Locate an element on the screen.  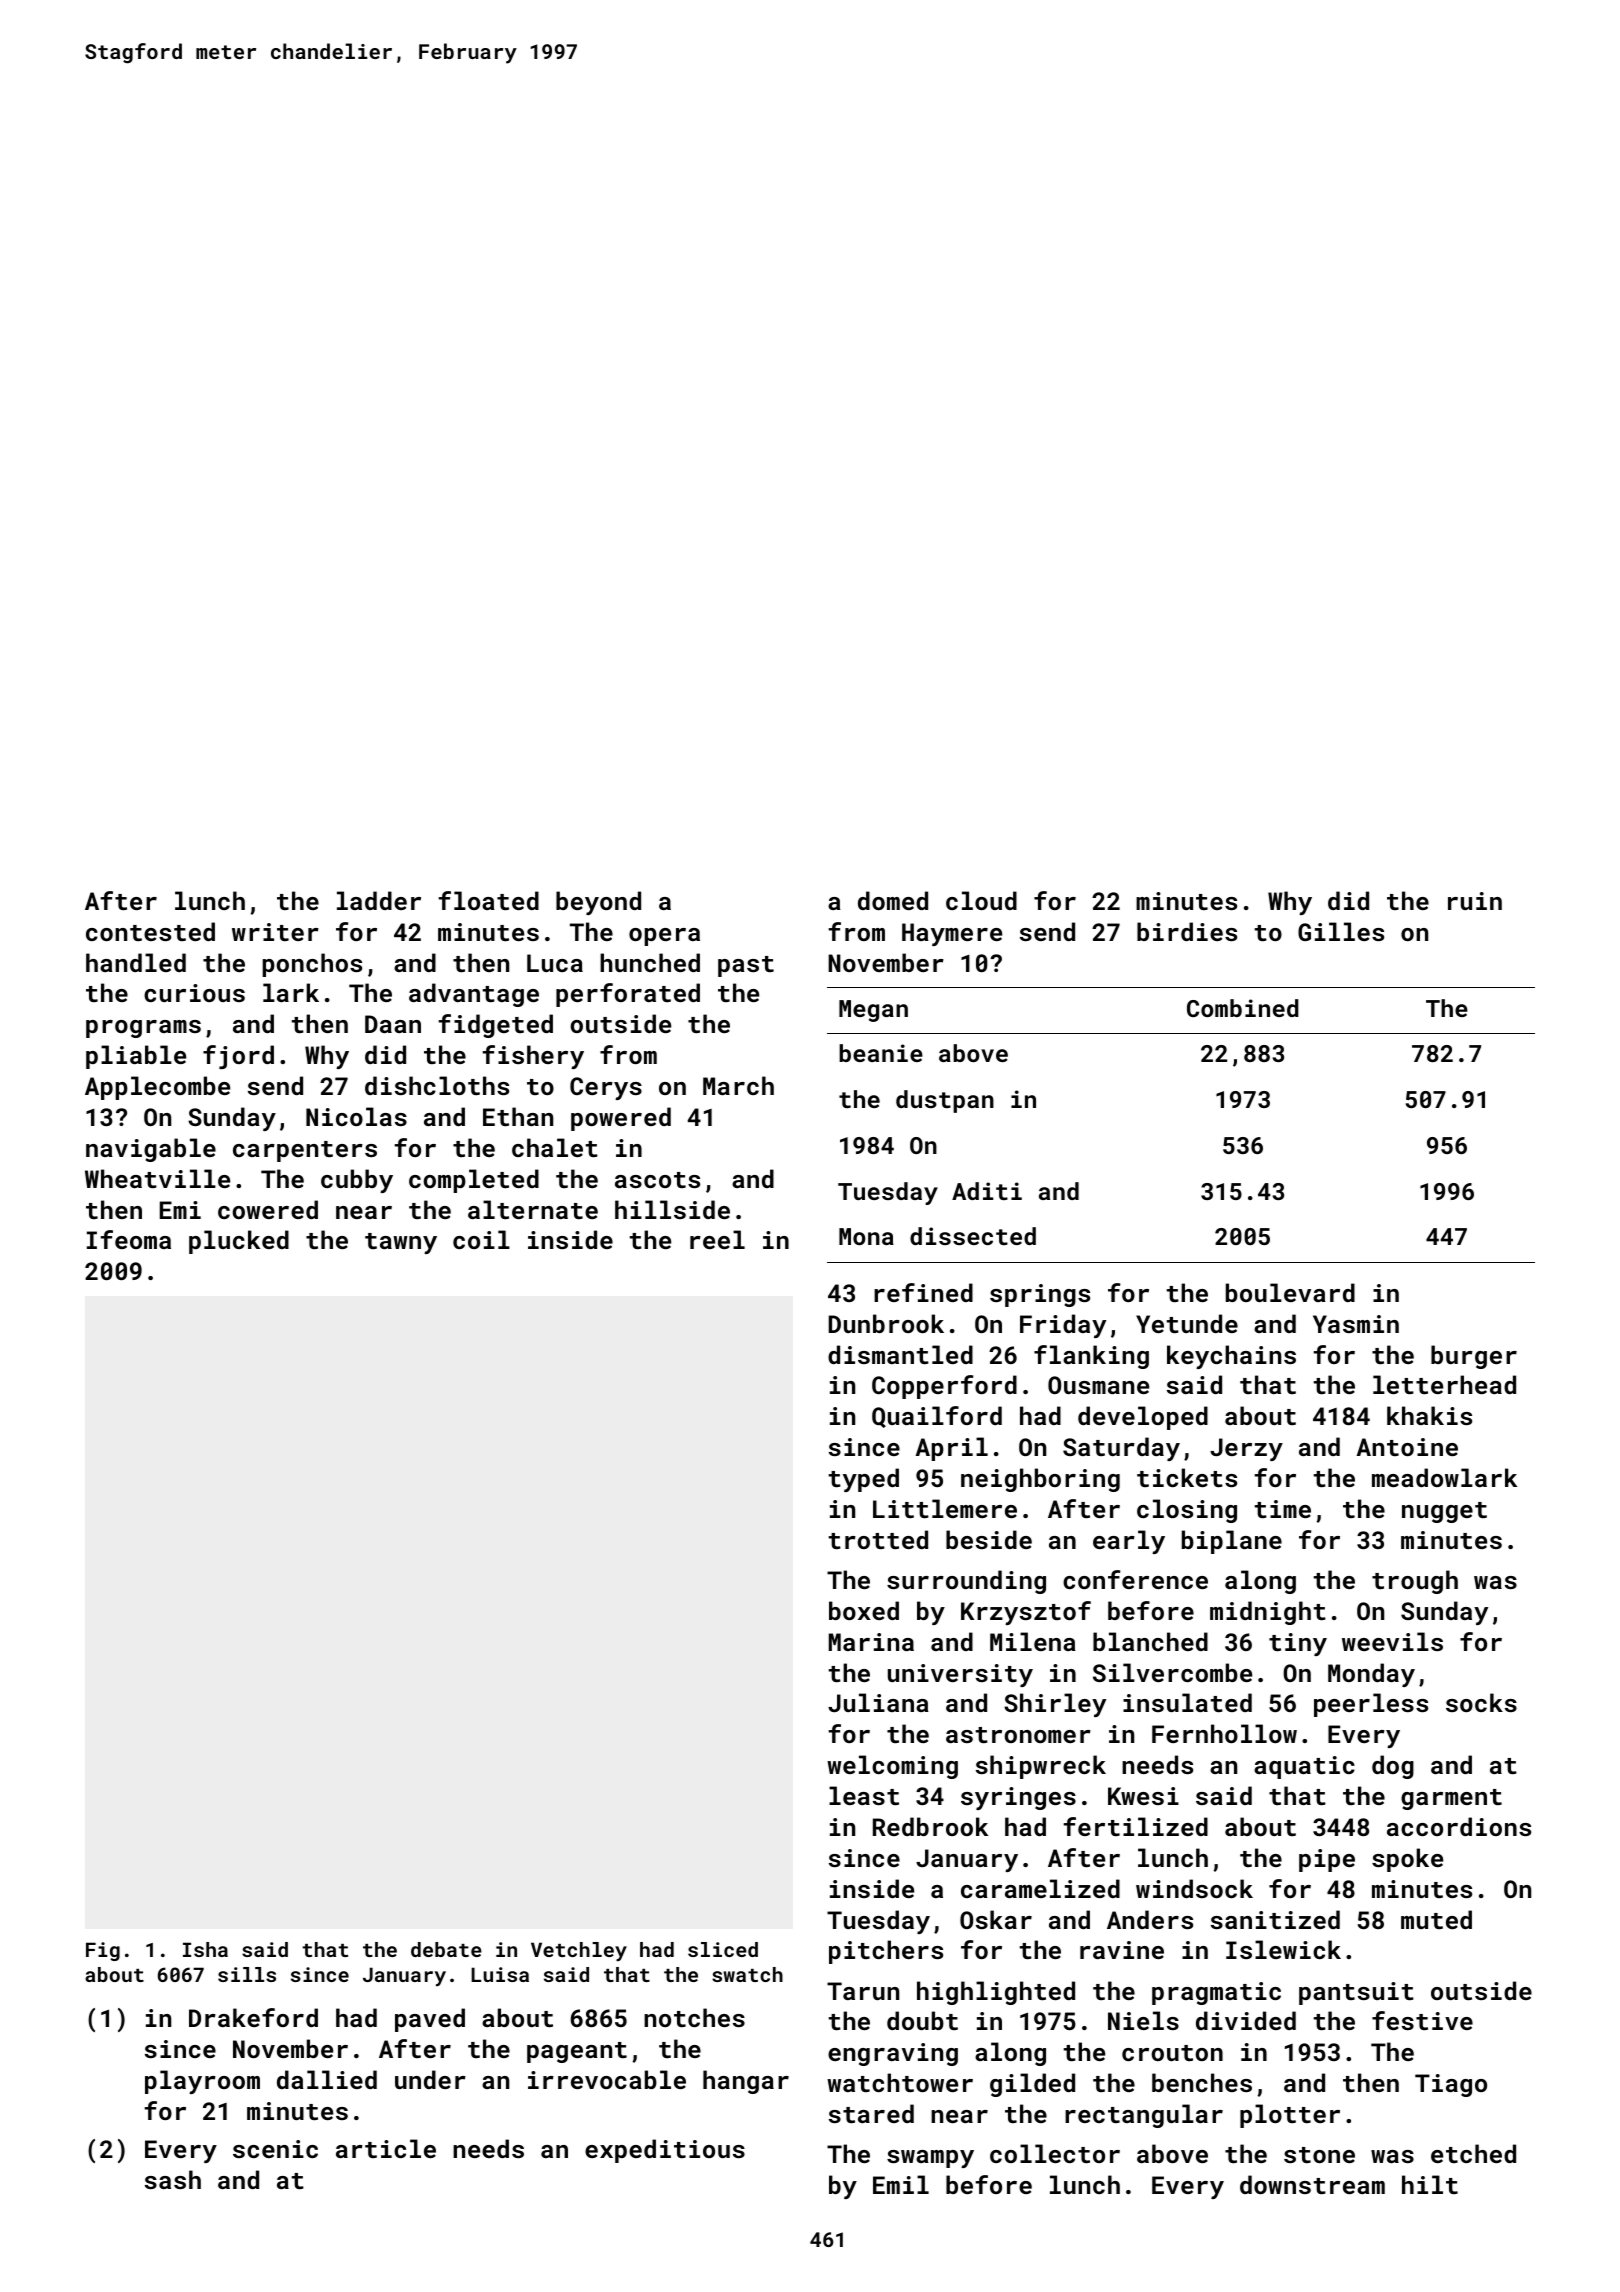
completed is located at coordinates (474, 1181).
